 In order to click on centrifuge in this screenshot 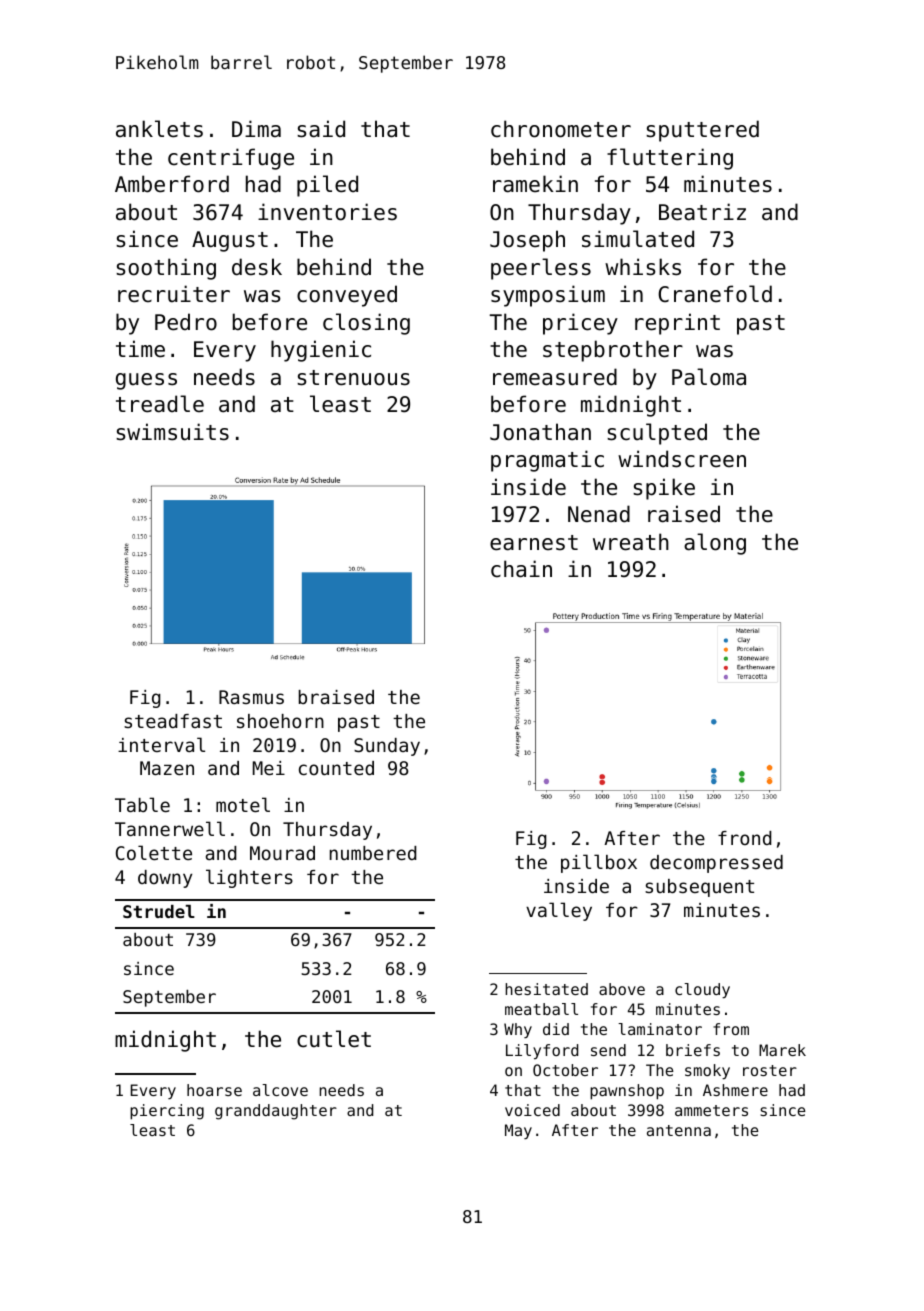, I will do `click(231, 159)`.
